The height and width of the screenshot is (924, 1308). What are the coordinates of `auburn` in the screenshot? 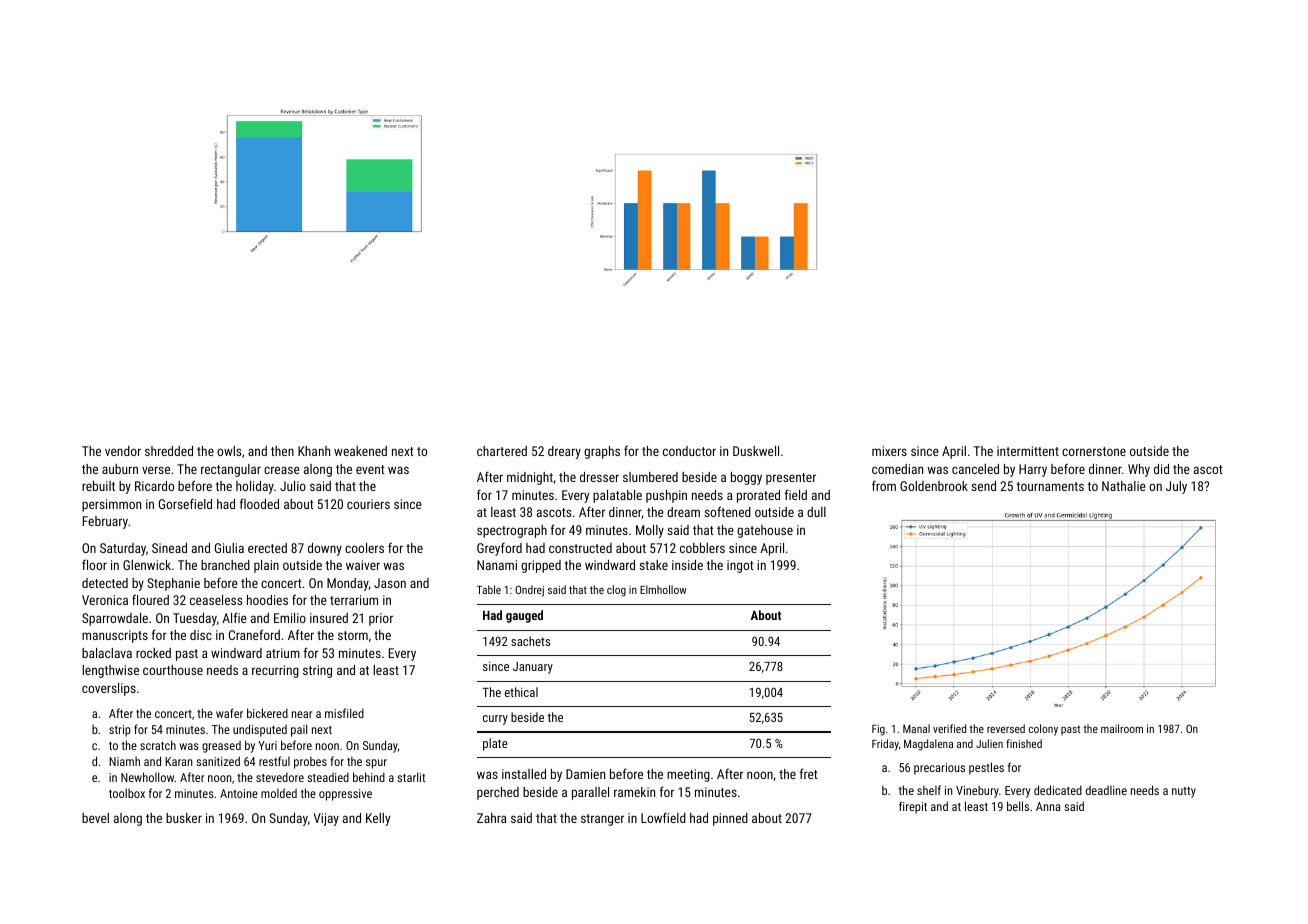 It's located at (120, 469).
